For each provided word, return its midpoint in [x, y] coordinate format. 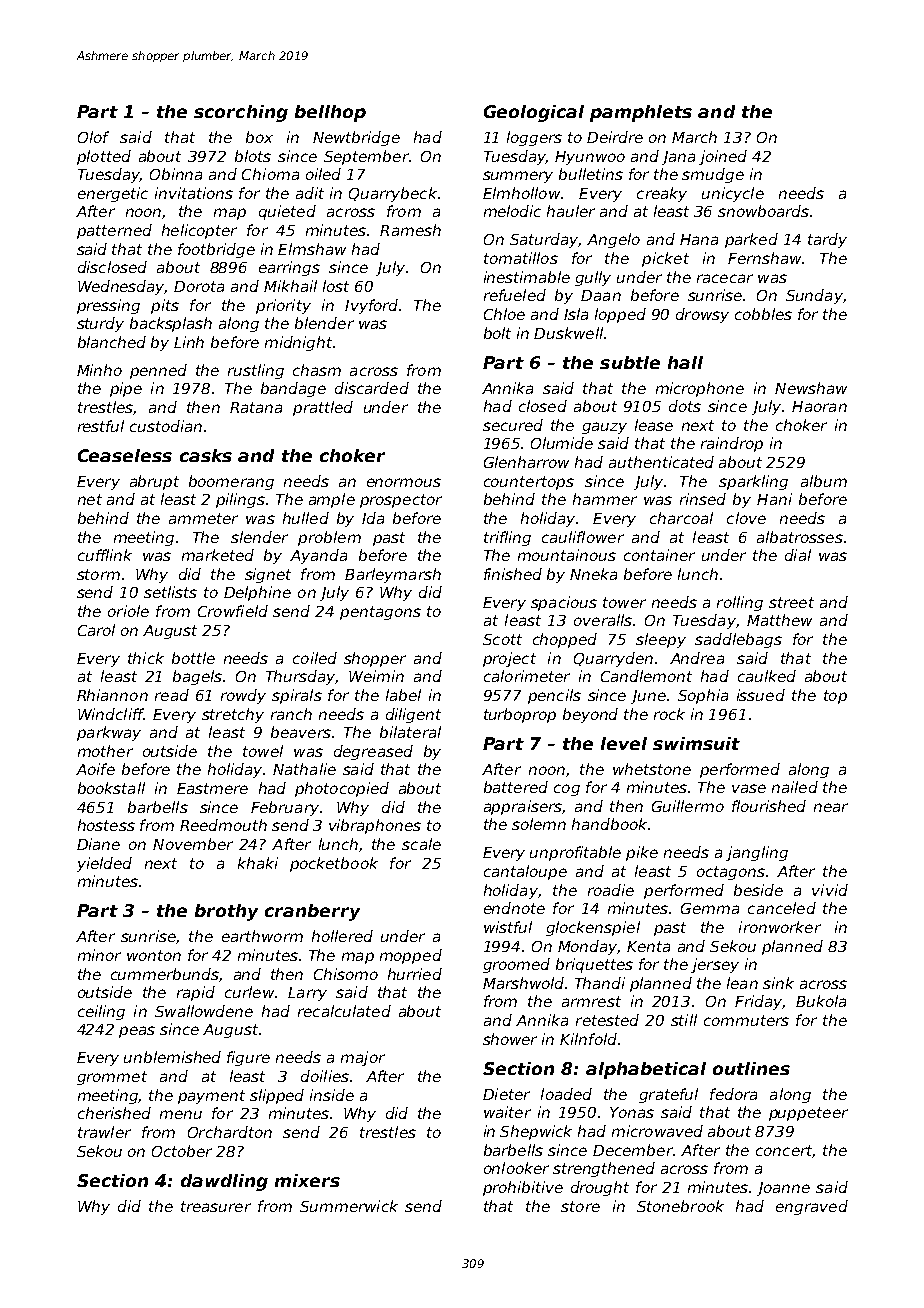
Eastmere [212, 788]
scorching [241, 113]
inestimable [527, 277]
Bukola [821, 1001]
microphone [700, 389]
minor [99, 955]
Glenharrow [526, 462]
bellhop [330, 113]
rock [669, 714]
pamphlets [641, 113]
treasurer [216, 1206]
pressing [108, 306]
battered [516, 787]
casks [206, 455]
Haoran [819, 406]
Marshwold [523, 983]
